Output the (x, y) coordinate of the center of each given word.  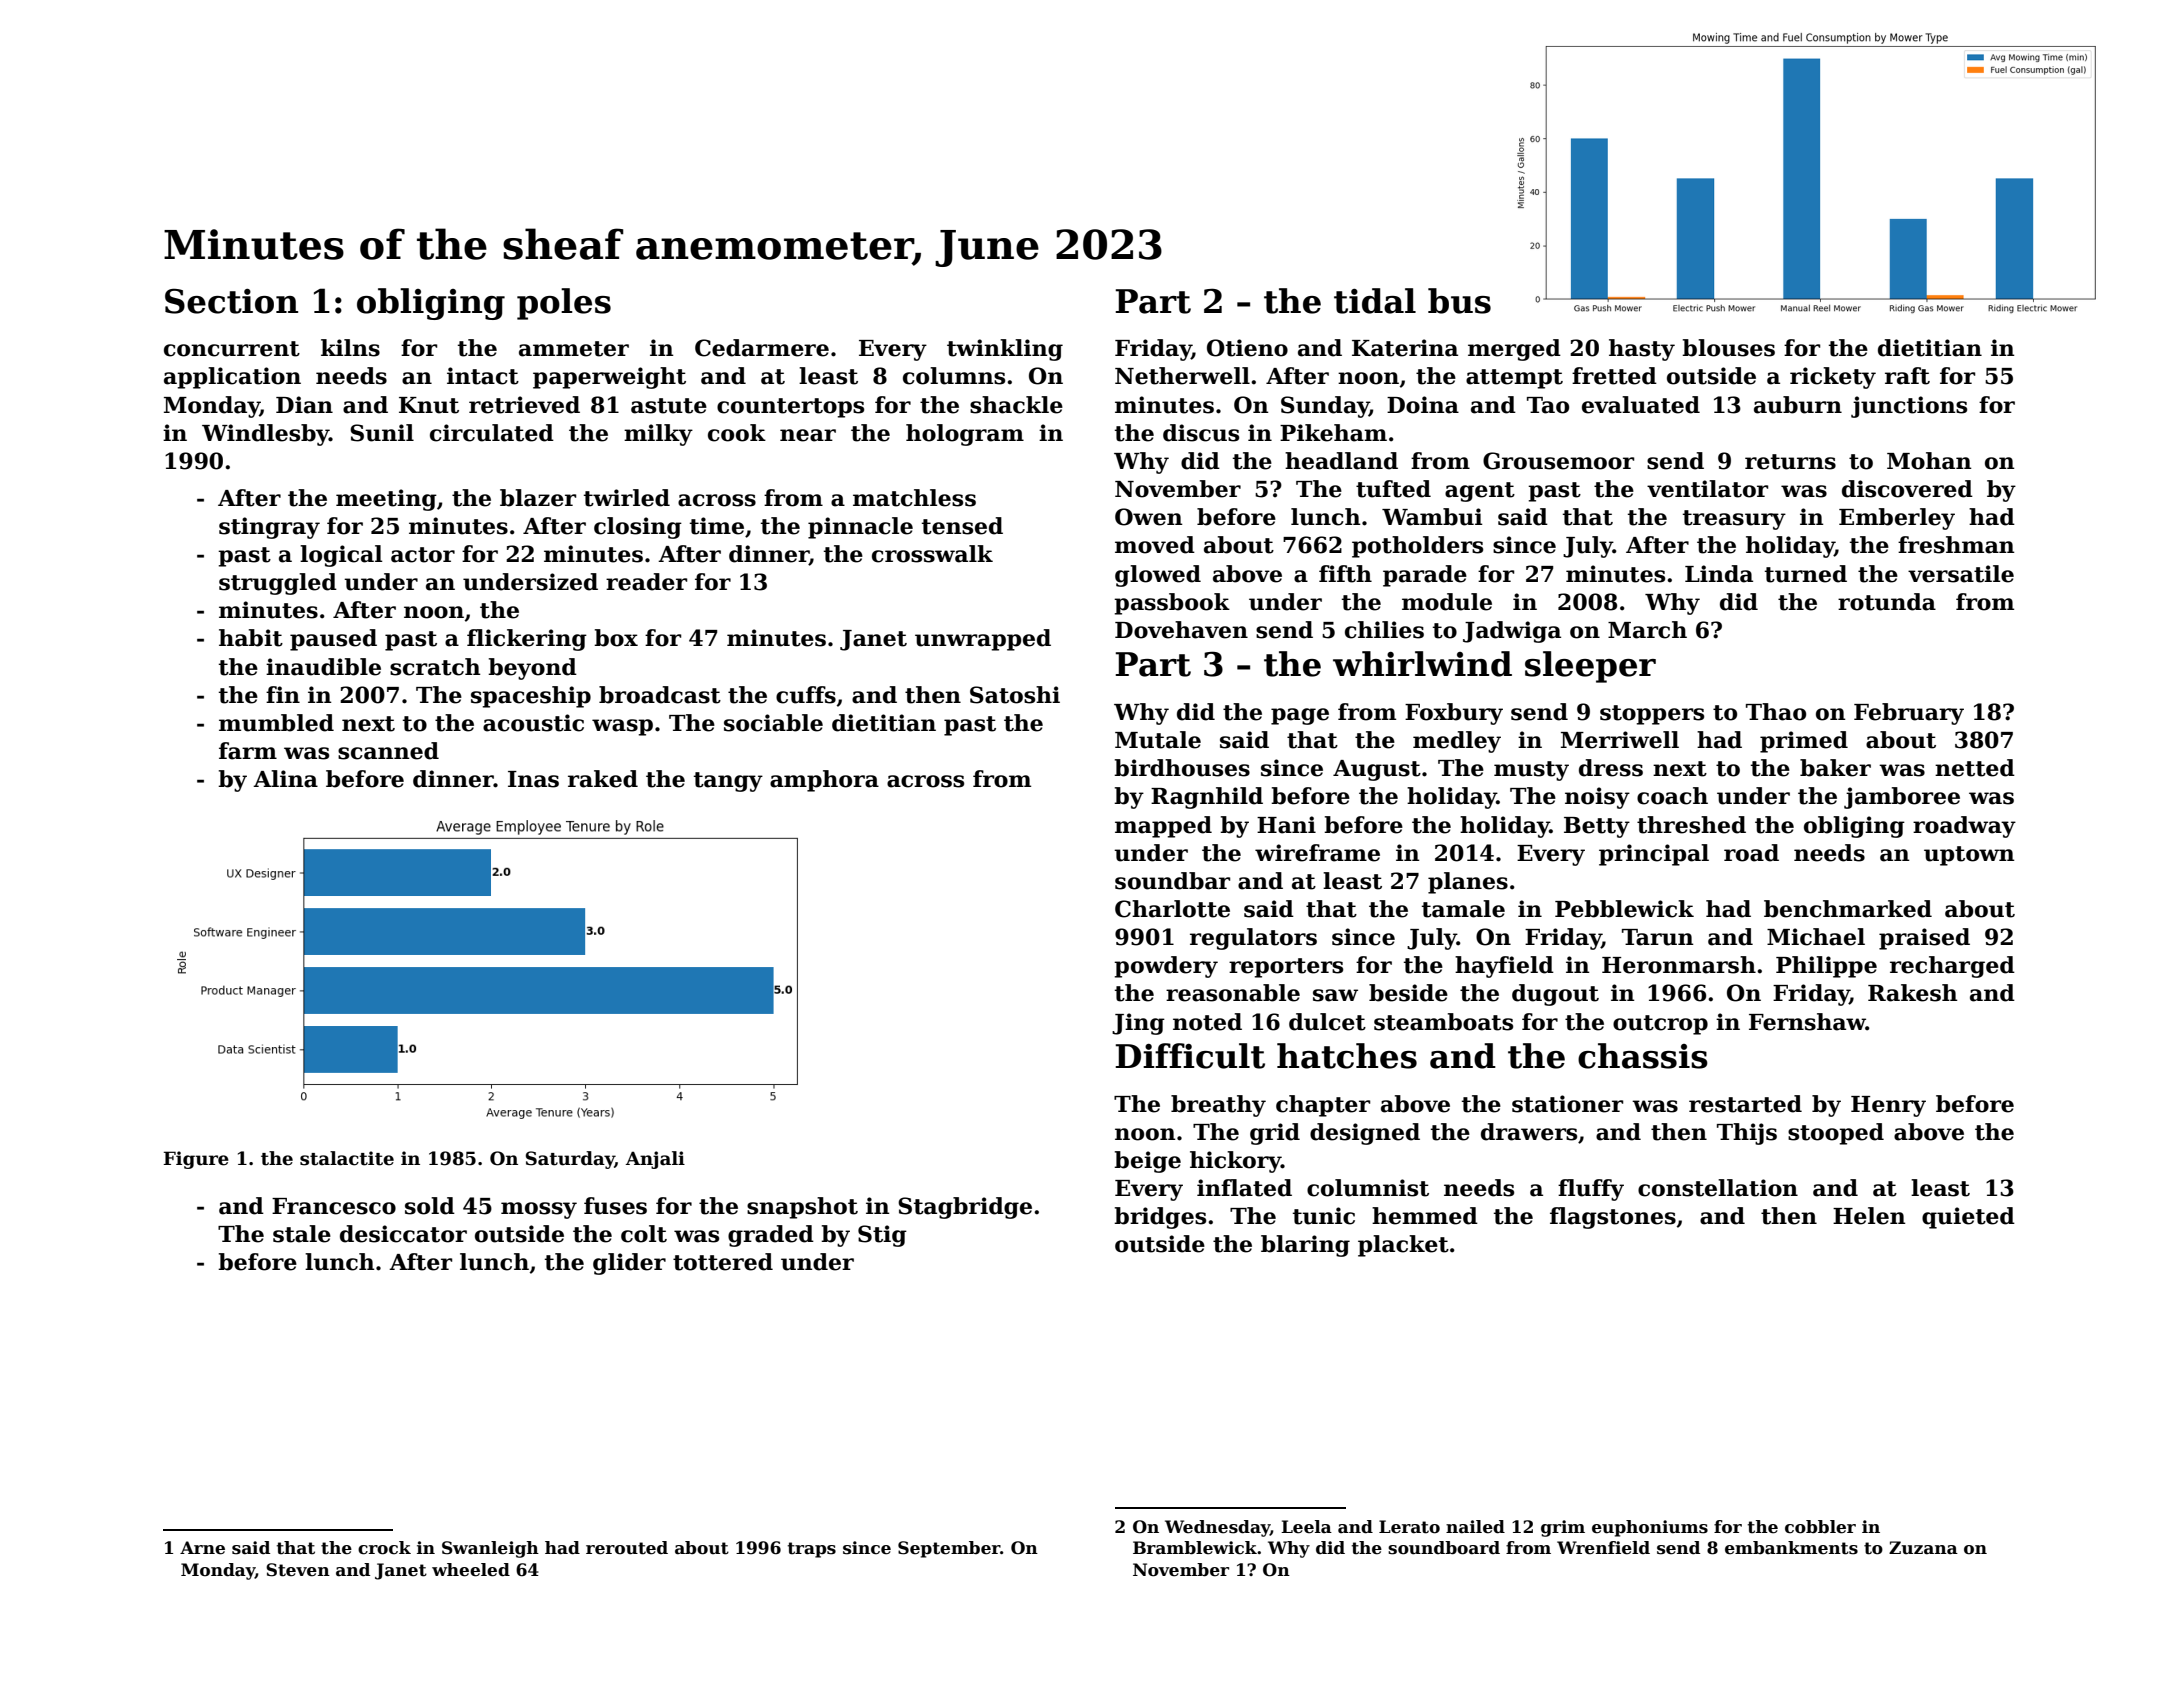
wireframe (1317, 853)
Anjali (655, 1160)
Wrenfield (1603, 1548)
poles (564, 304)
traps (812, 1550)
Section (231, 301)
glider (629, 1264)
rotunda (1887, 602)
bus (1459, 301)
